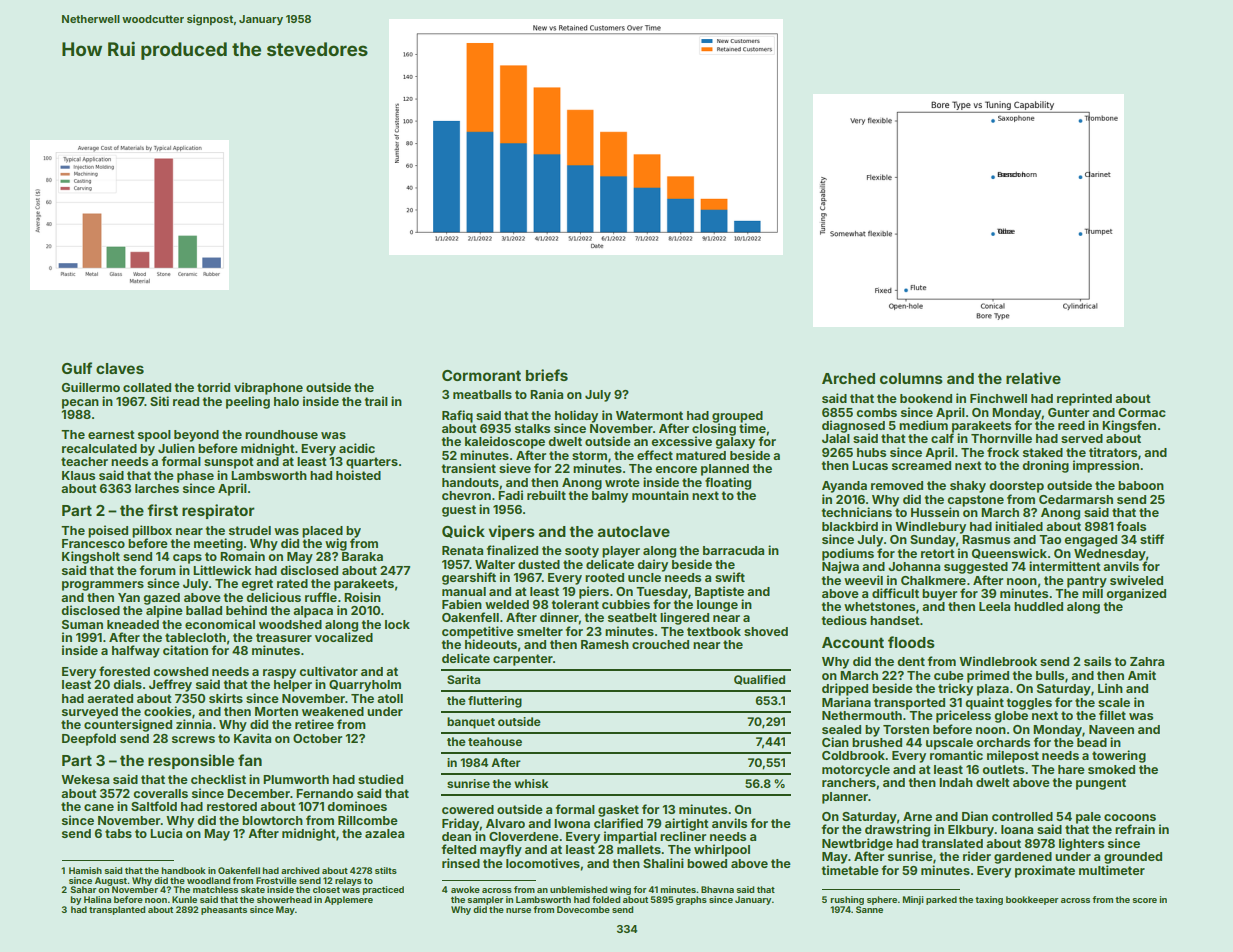 The height and width of the page is (952, 1233). What do you see at coordinates (1071, 769) in the page?
I see `hare` at bounding box center [1071, 769].
